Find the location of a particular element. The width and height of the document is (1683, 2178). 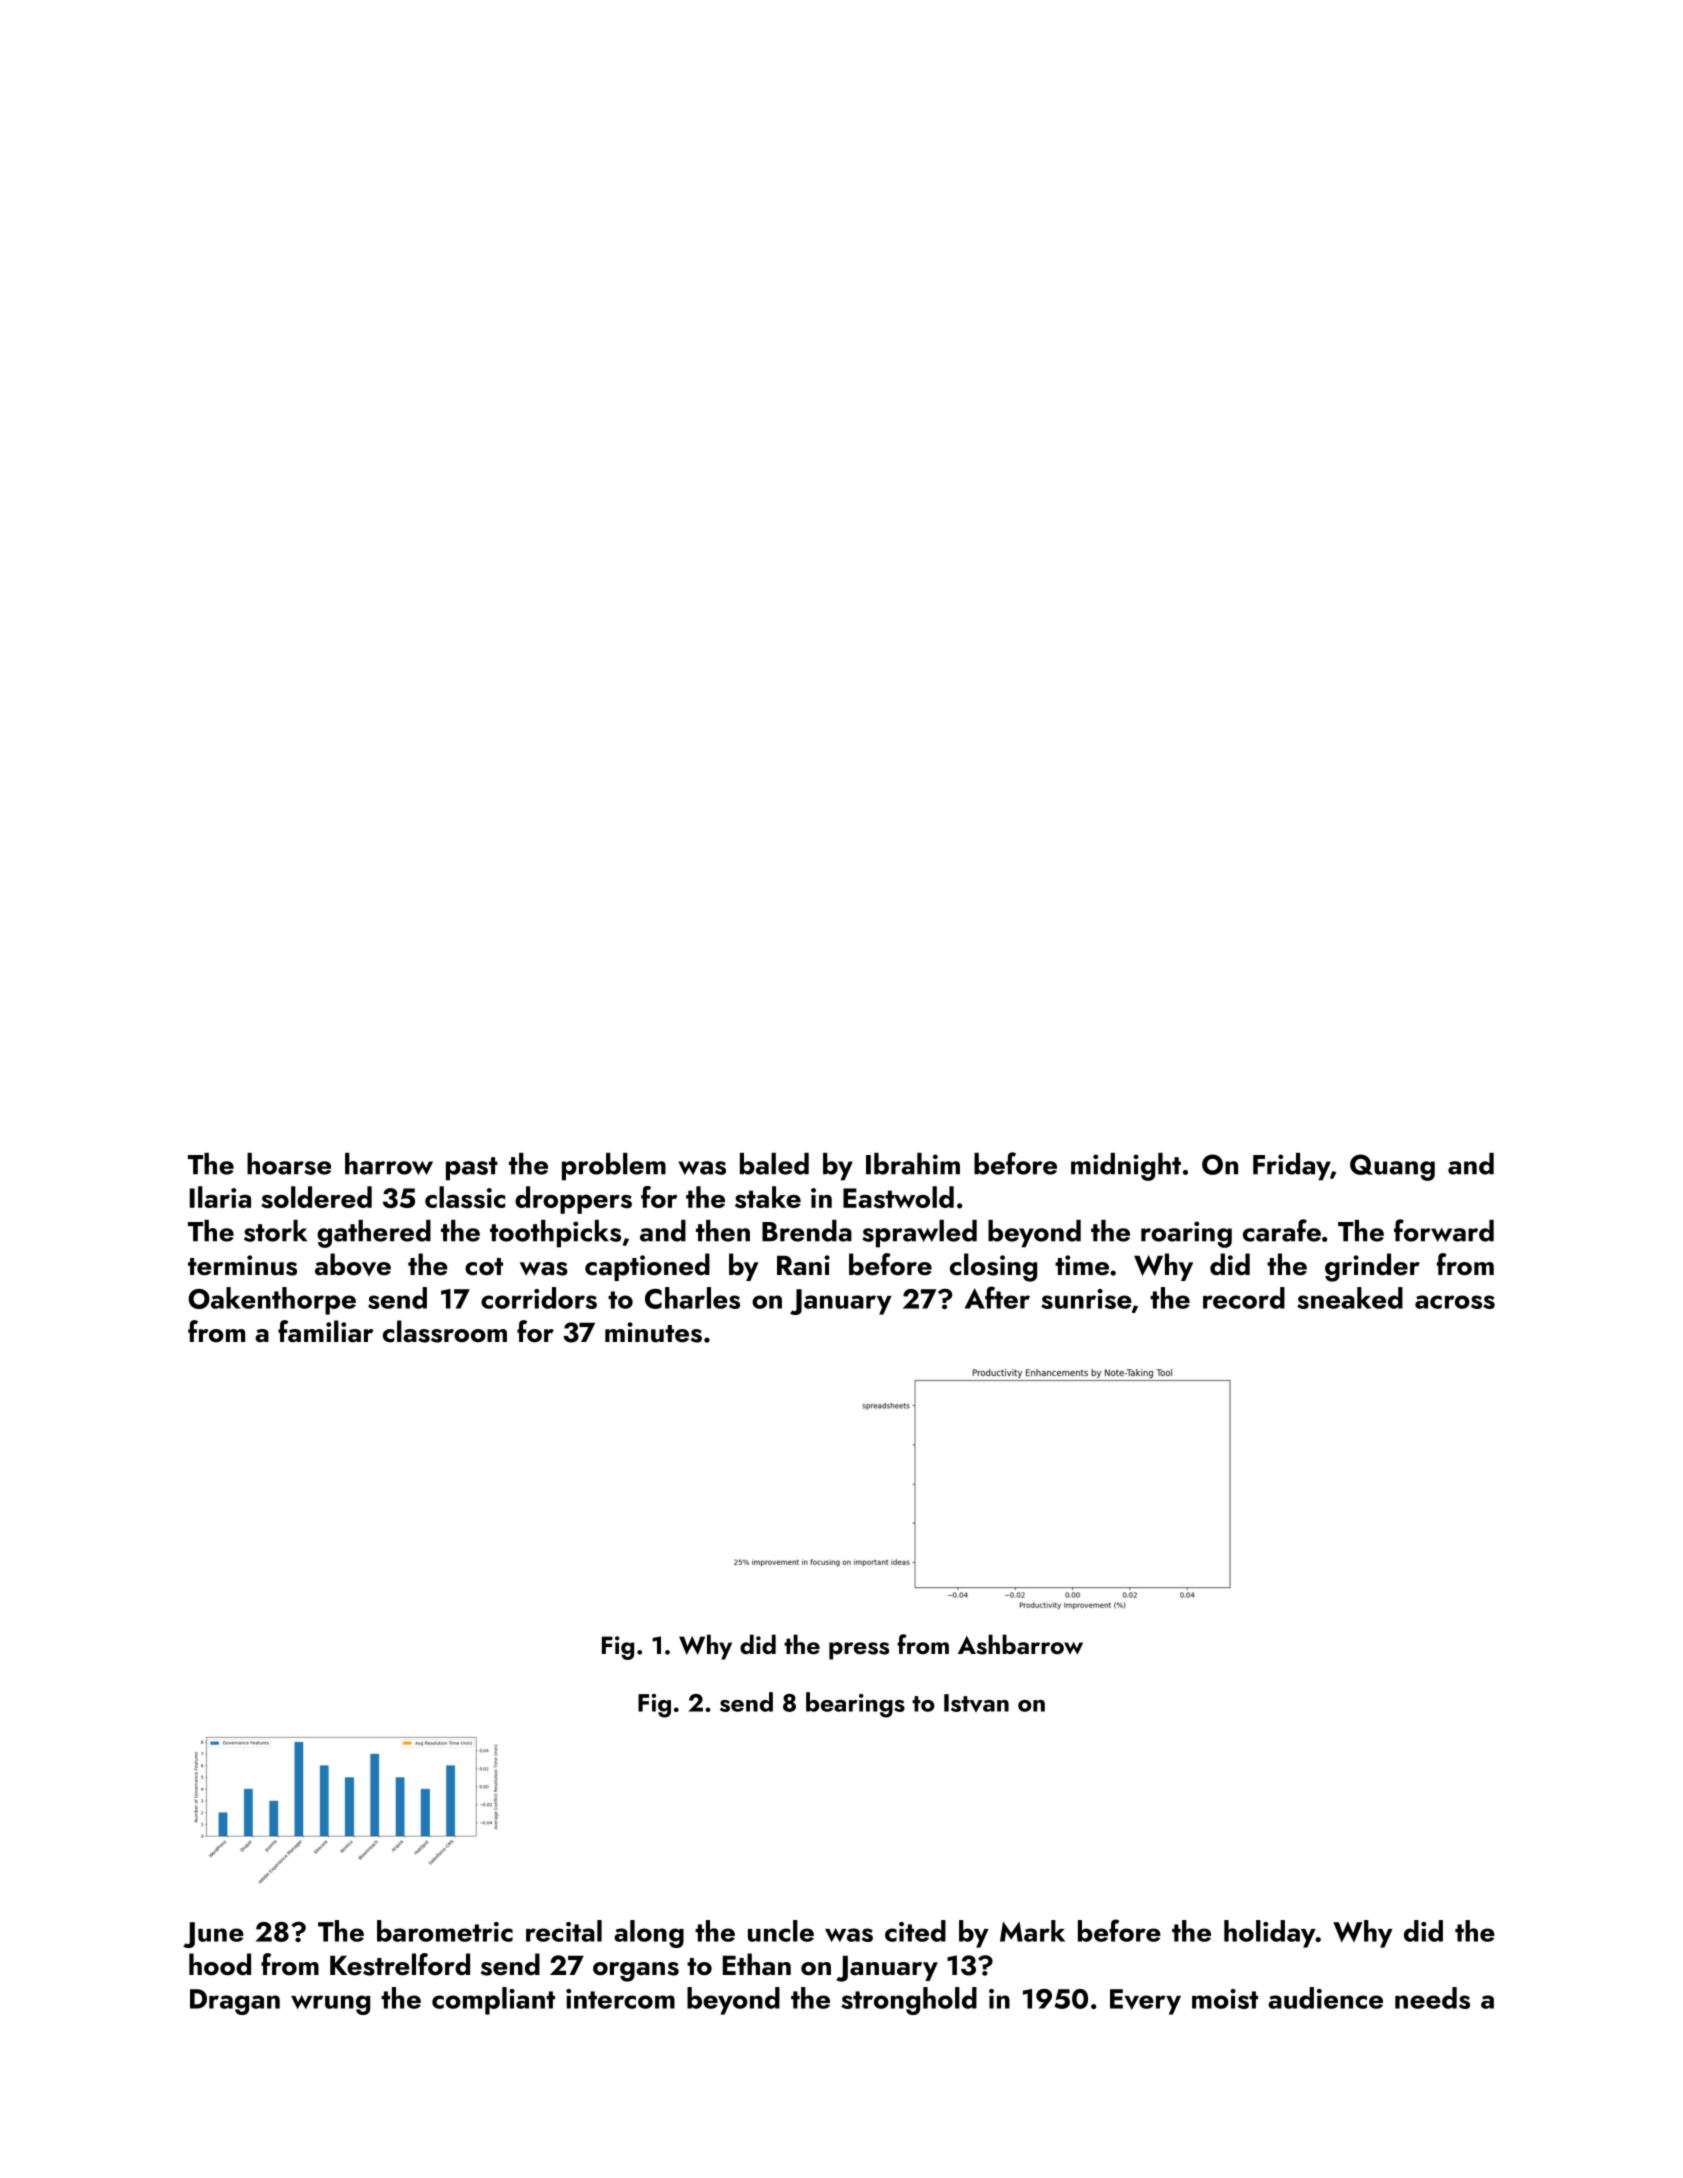

baled is located at coordinates (774, 1164).
